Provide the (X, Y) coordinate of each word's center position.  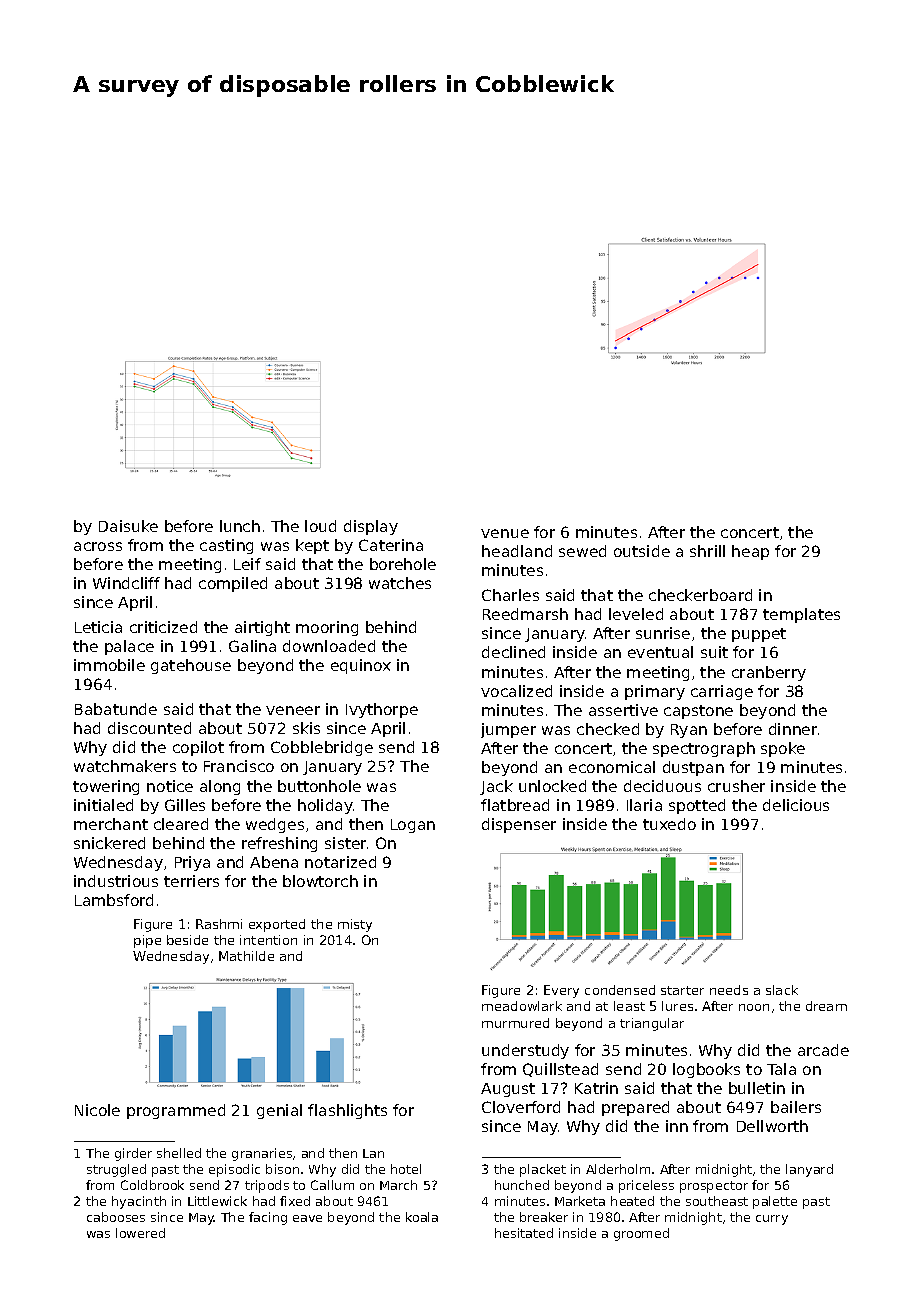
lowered (140, 1233)
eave (307, 1218)
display (371, 527)
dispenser (519, 825)
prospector (714, 1187)
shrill (707, 551)
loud (320, 526)
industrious (116, 881)
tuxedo (669, 824)
